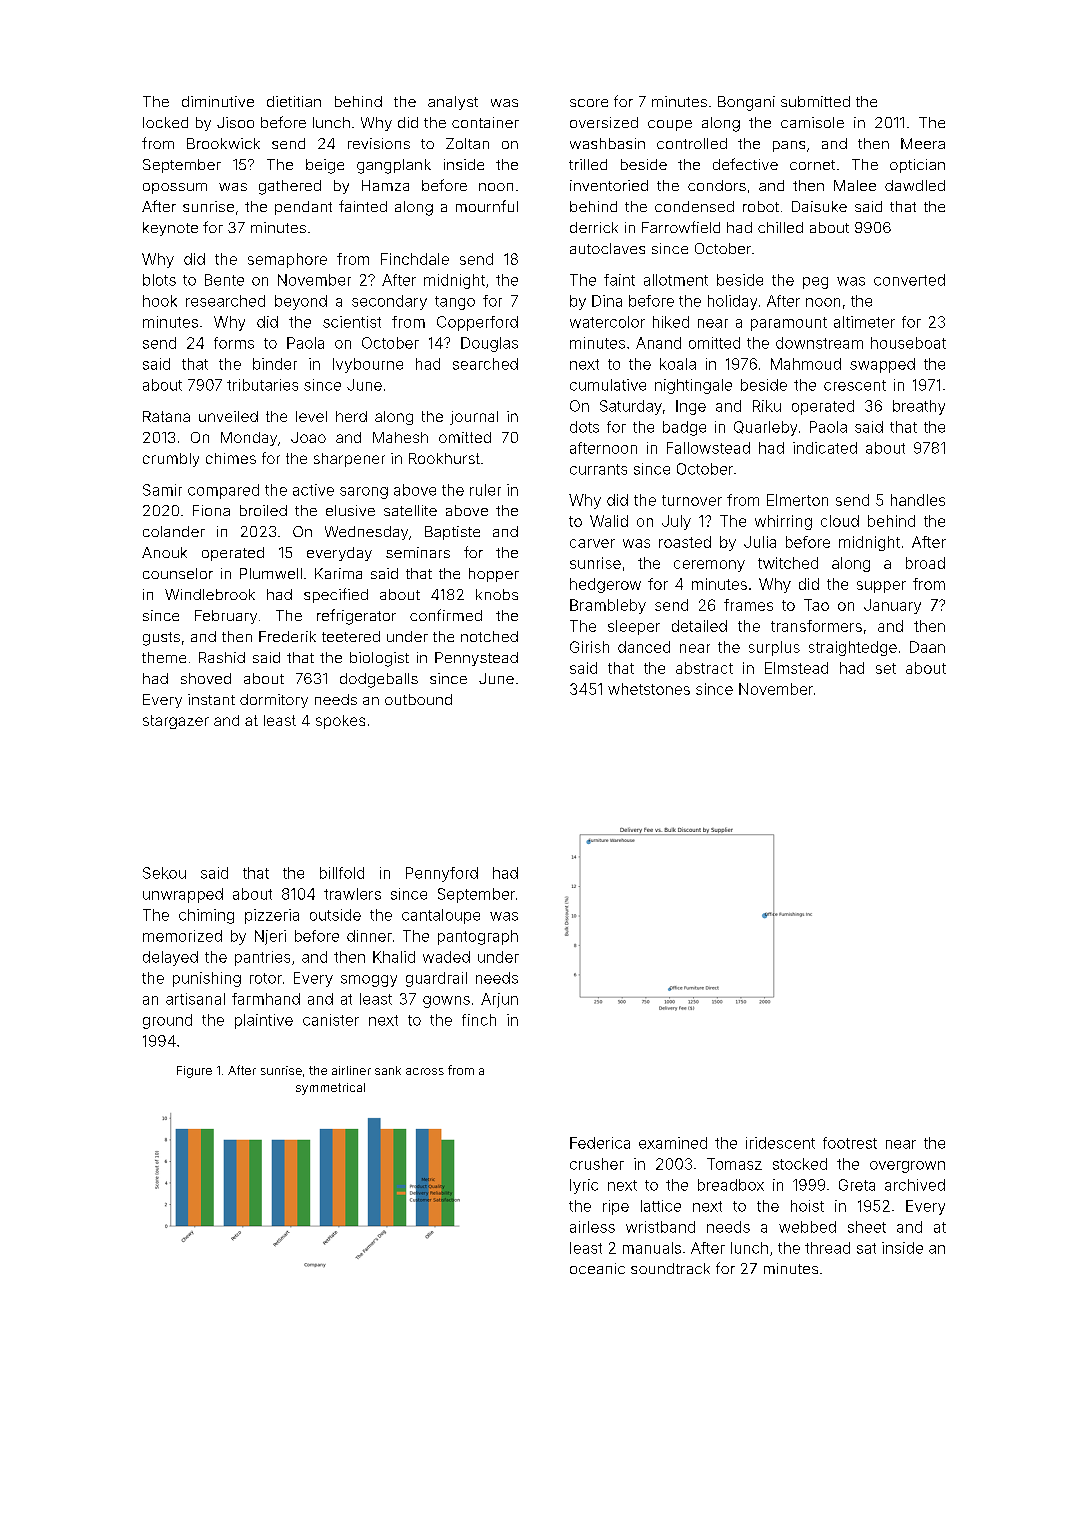  What do you see at coordinates (442, 874) in the screenshot?
I see `Pennyford` at bounding box center [442, 874].
